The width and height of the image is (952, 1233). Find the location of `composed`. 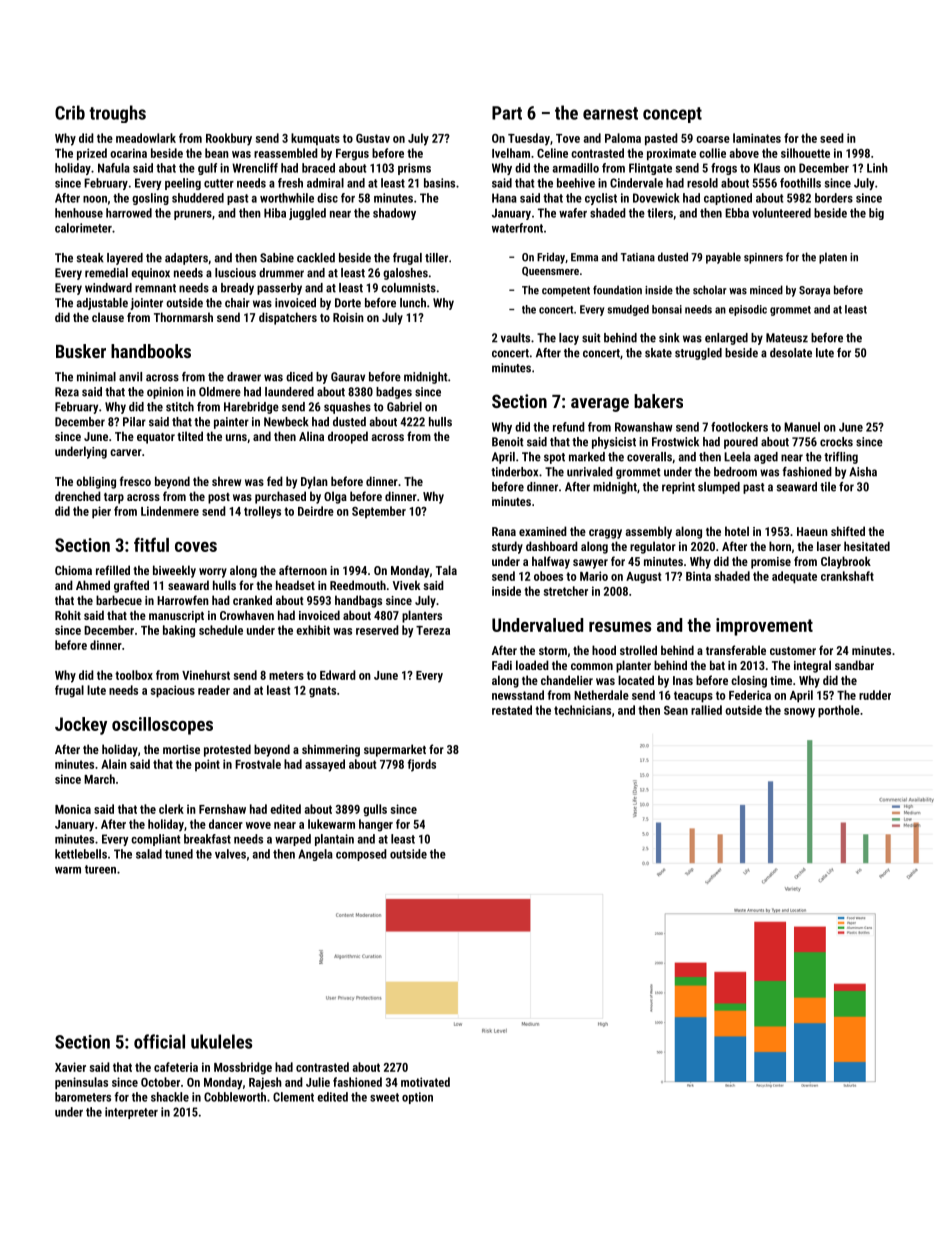

composed is located at coordinates (361, 855).
